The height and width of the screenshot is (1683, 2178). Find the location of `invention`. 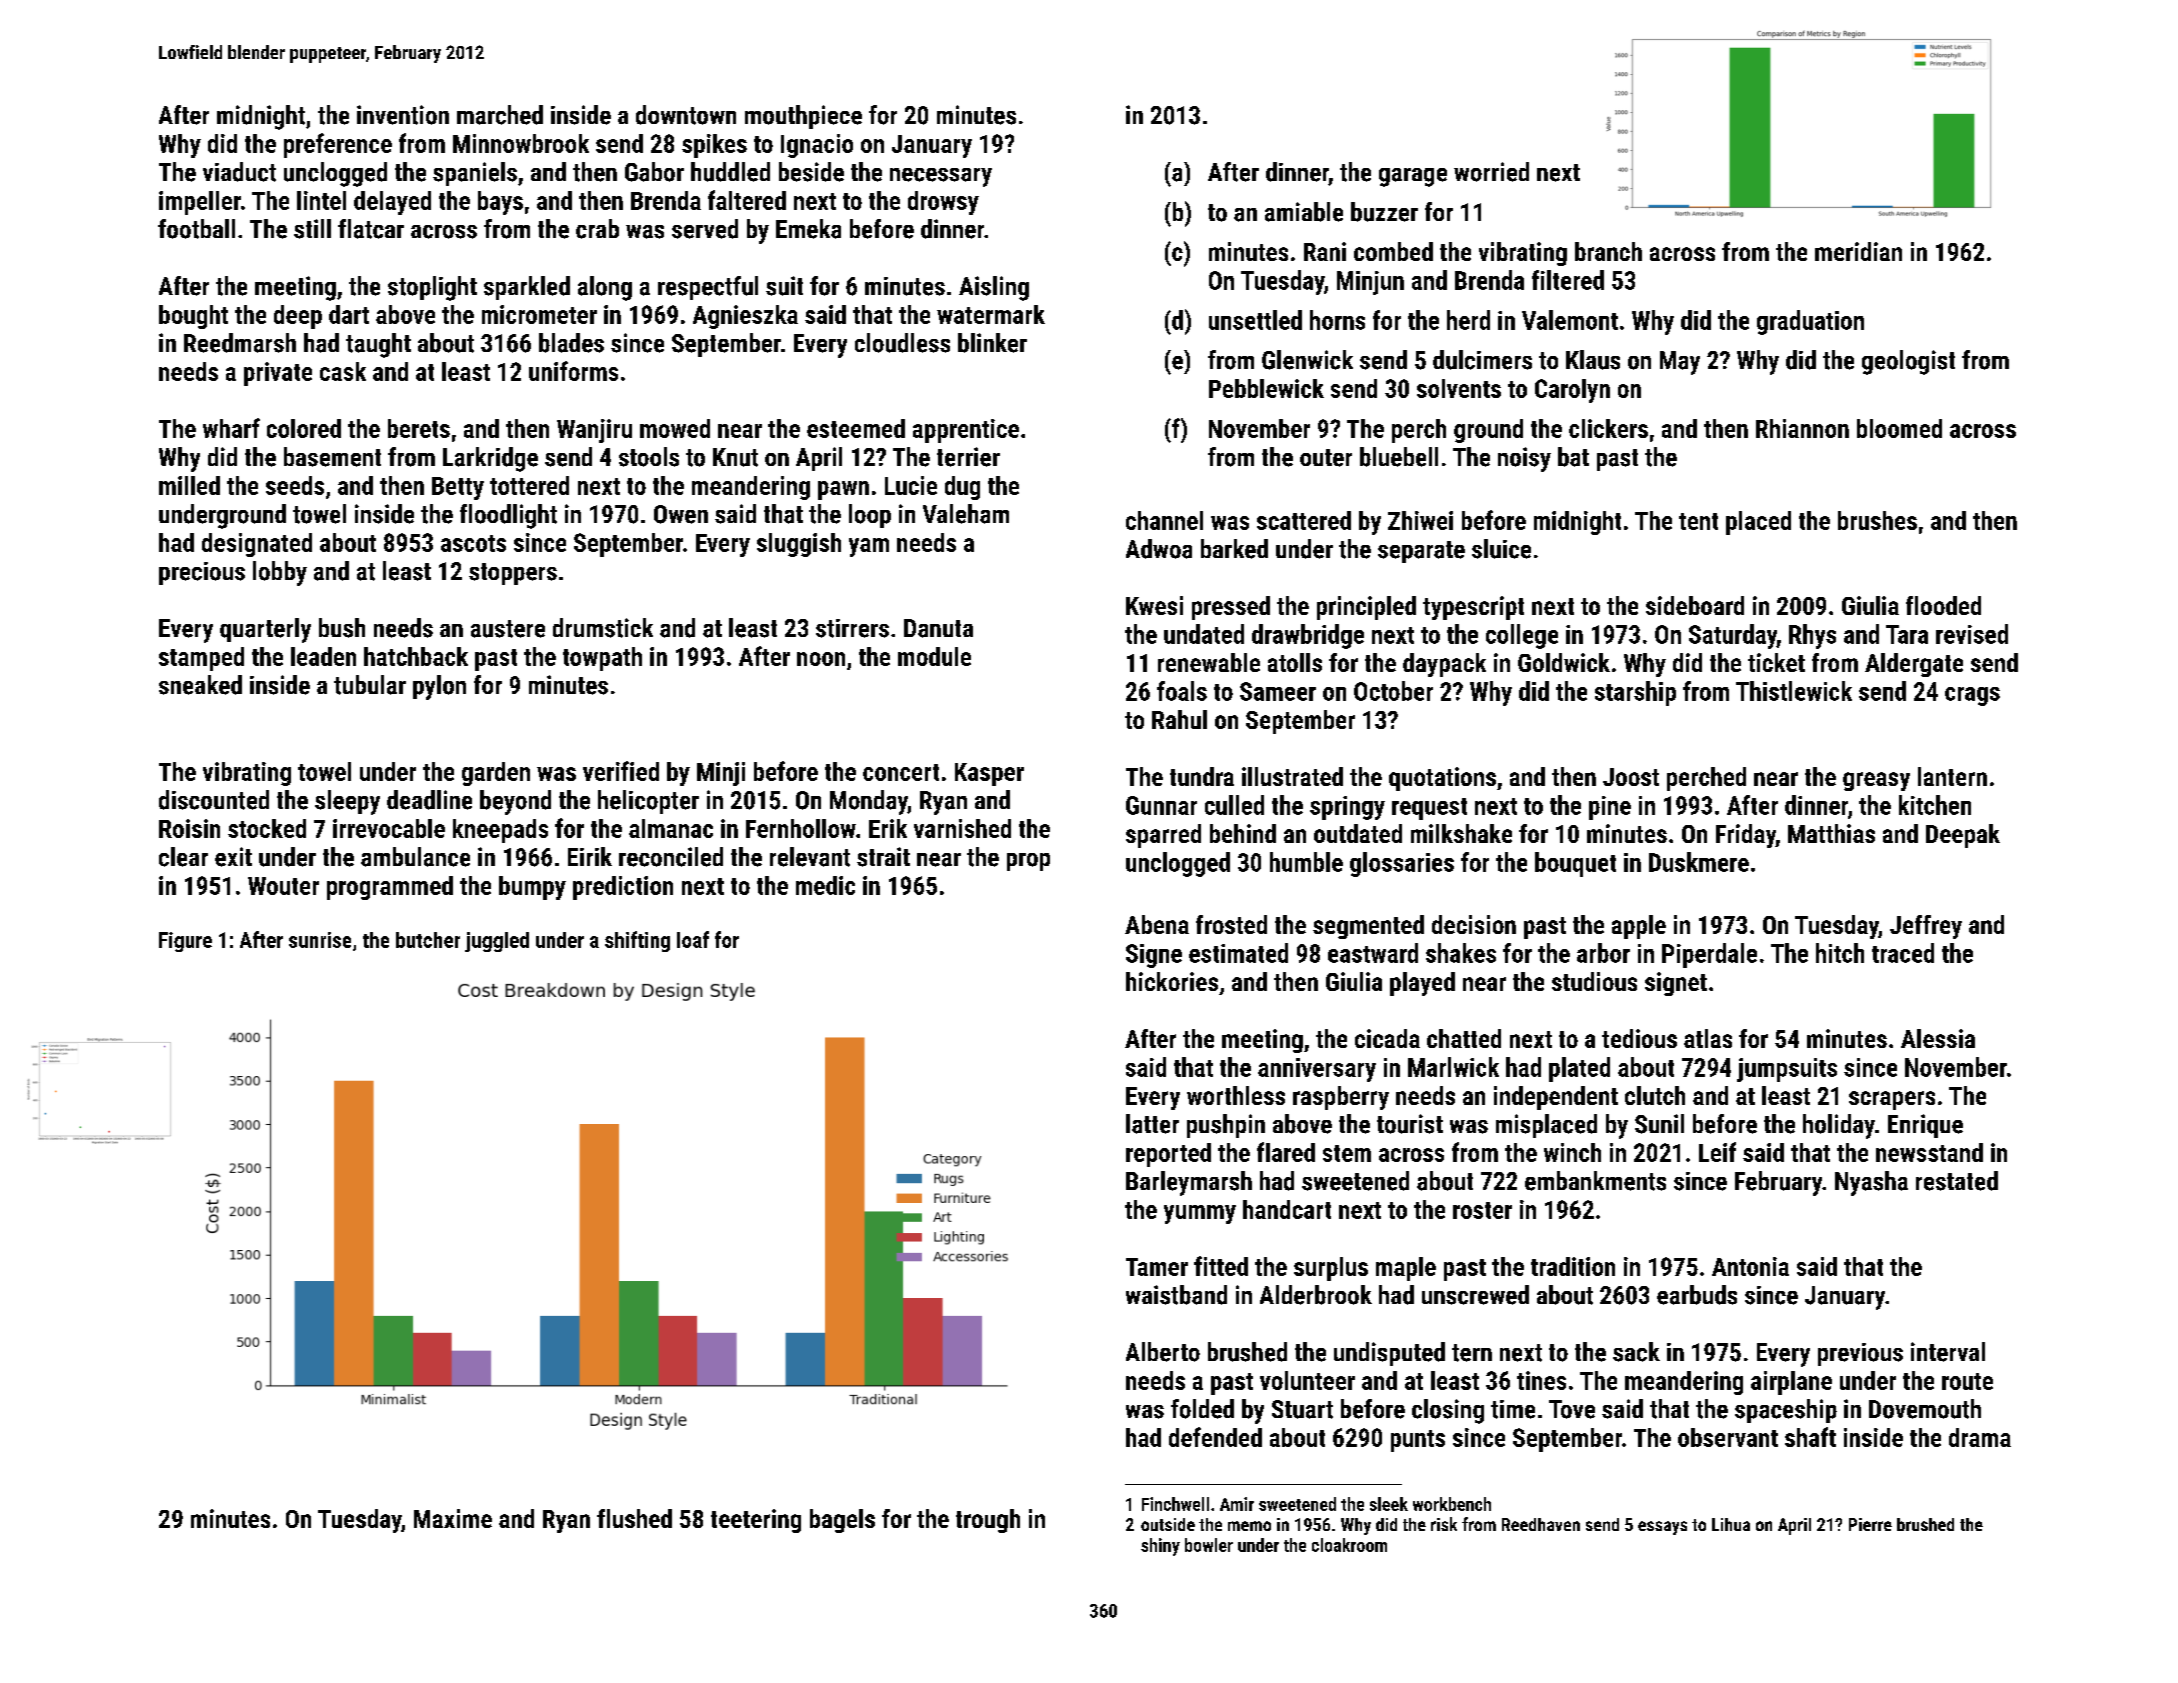

invention is located at coordinates (403, 115).
